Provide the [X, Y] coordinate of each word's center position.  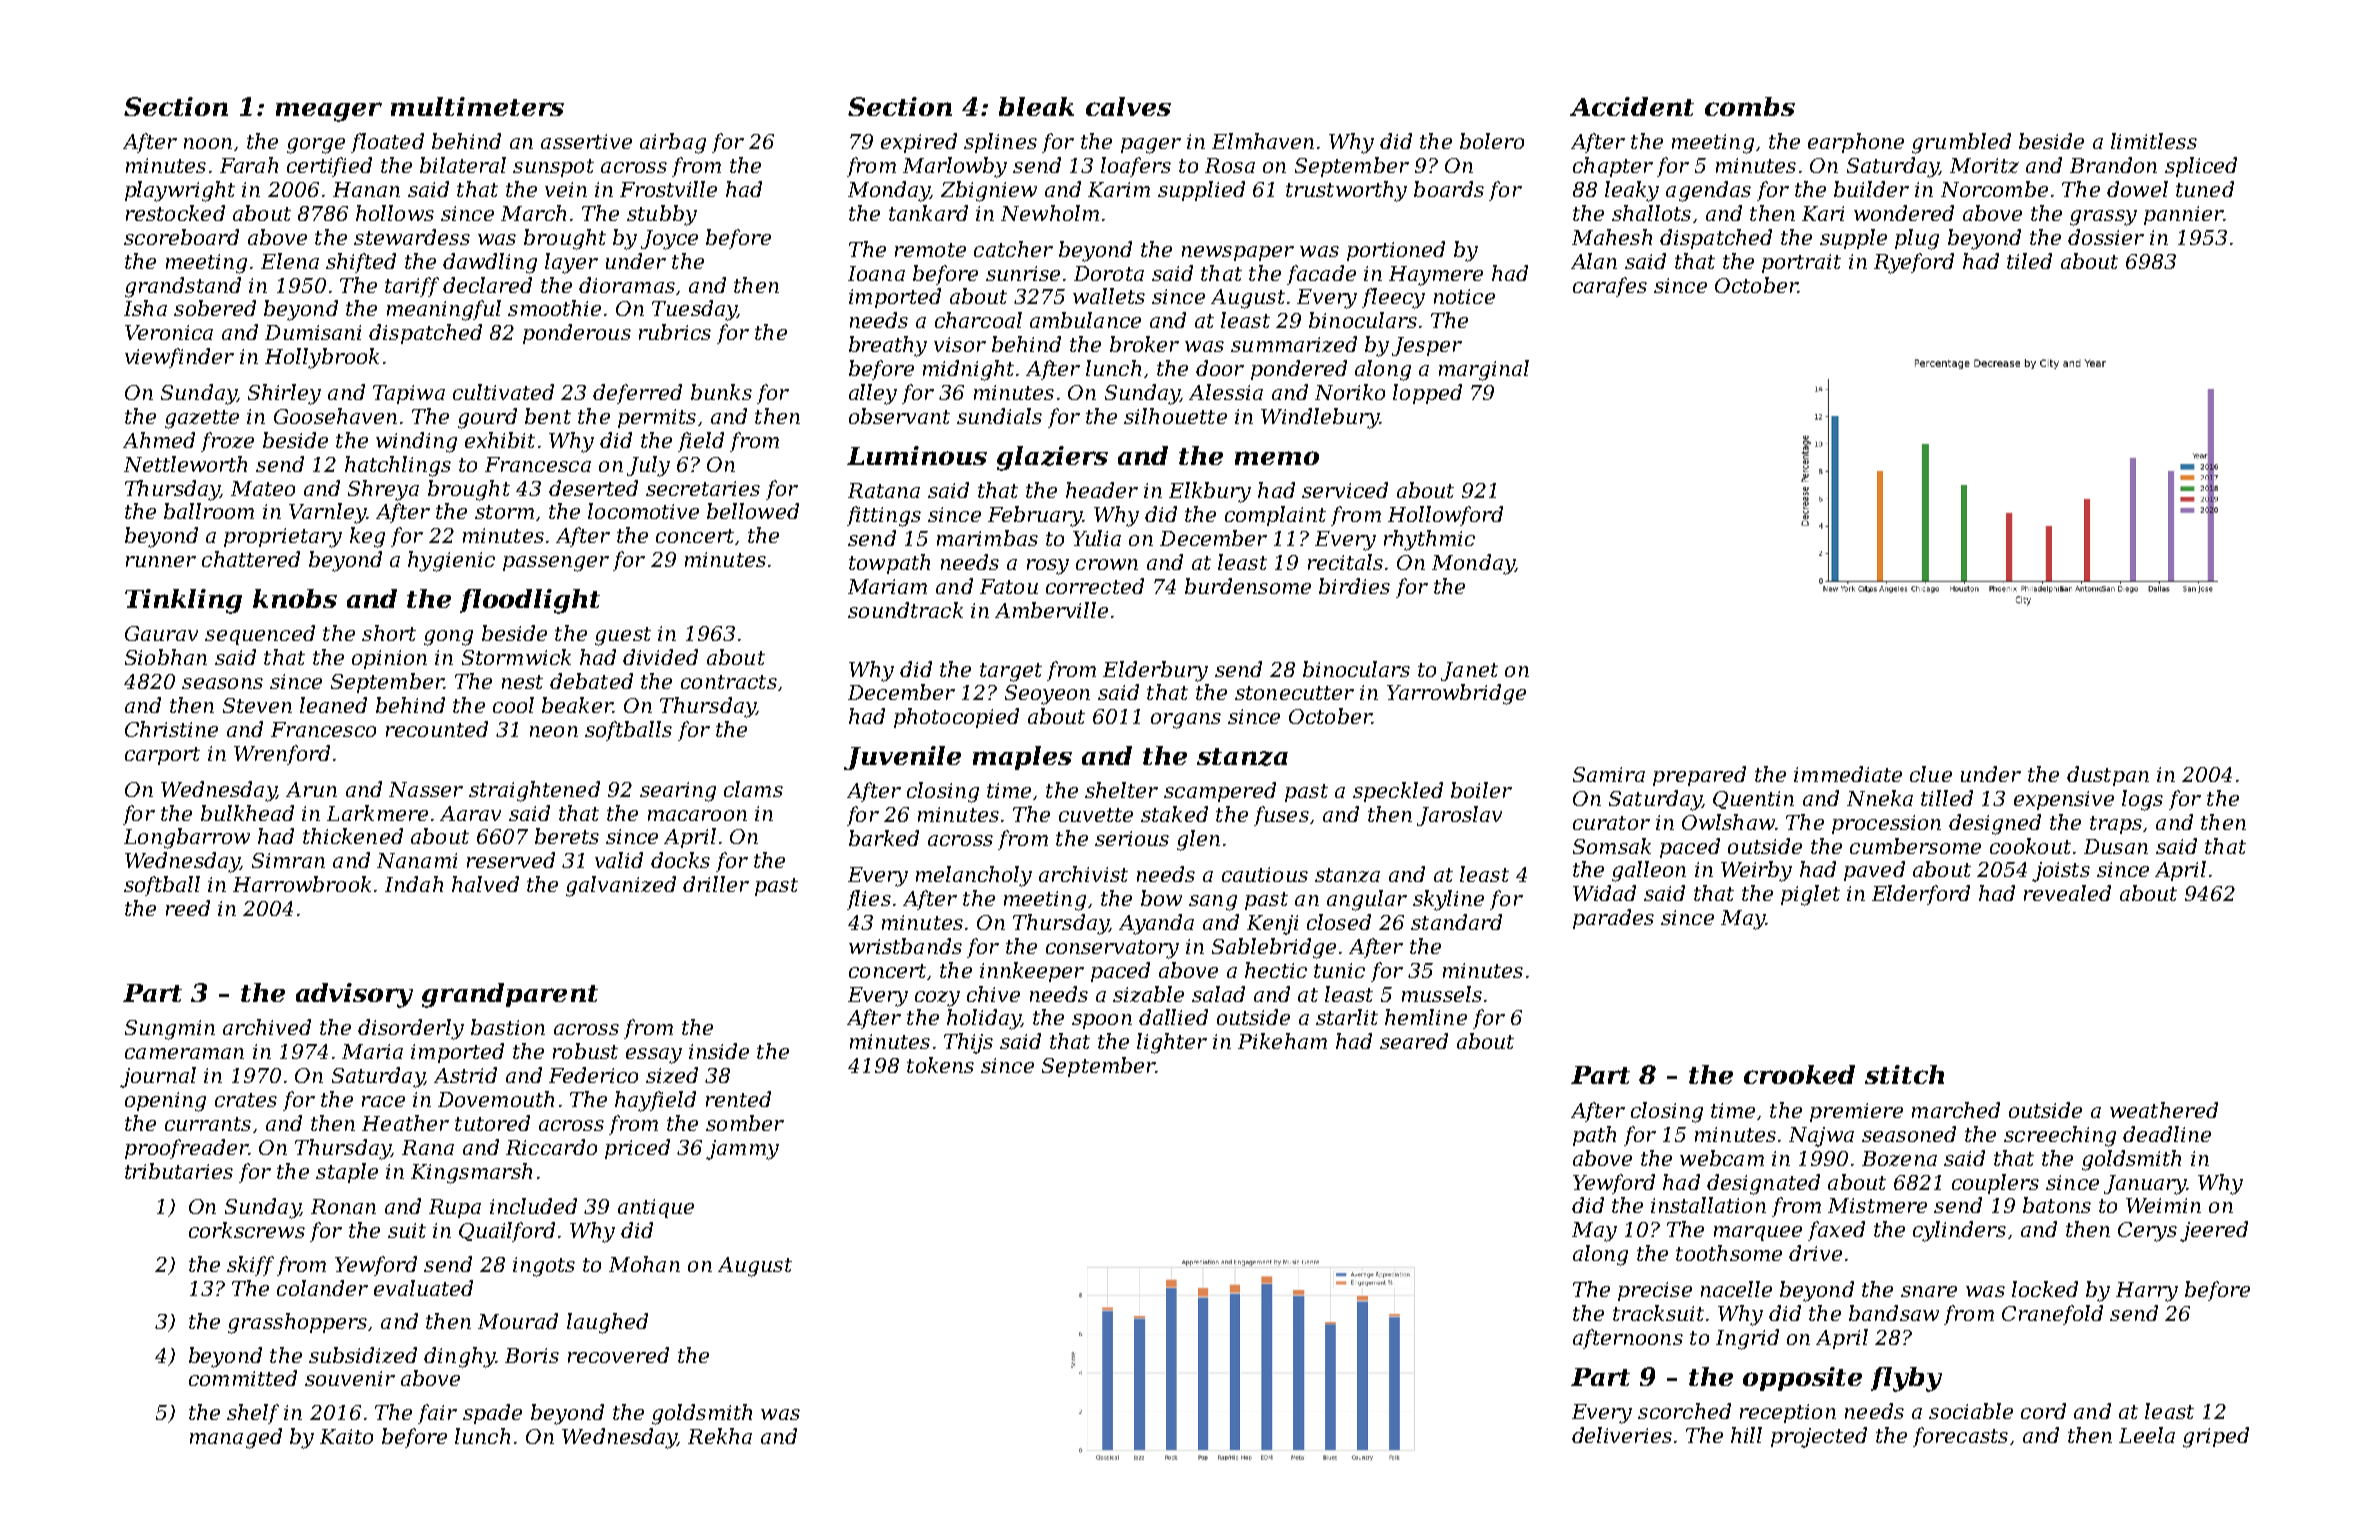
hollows [395, 213]
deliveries [1622, 1435]
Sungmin [170, 1030]
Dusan [2116, 846]
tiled [2029, 261]
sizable [1148, 994]
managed [236, 1438]
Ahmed [159, 440]
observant [899, 416]
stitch [1904, 1074]
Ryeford [1914, 263]
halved [485, 884]
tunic [1339, 970]
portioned [1396, 251]
